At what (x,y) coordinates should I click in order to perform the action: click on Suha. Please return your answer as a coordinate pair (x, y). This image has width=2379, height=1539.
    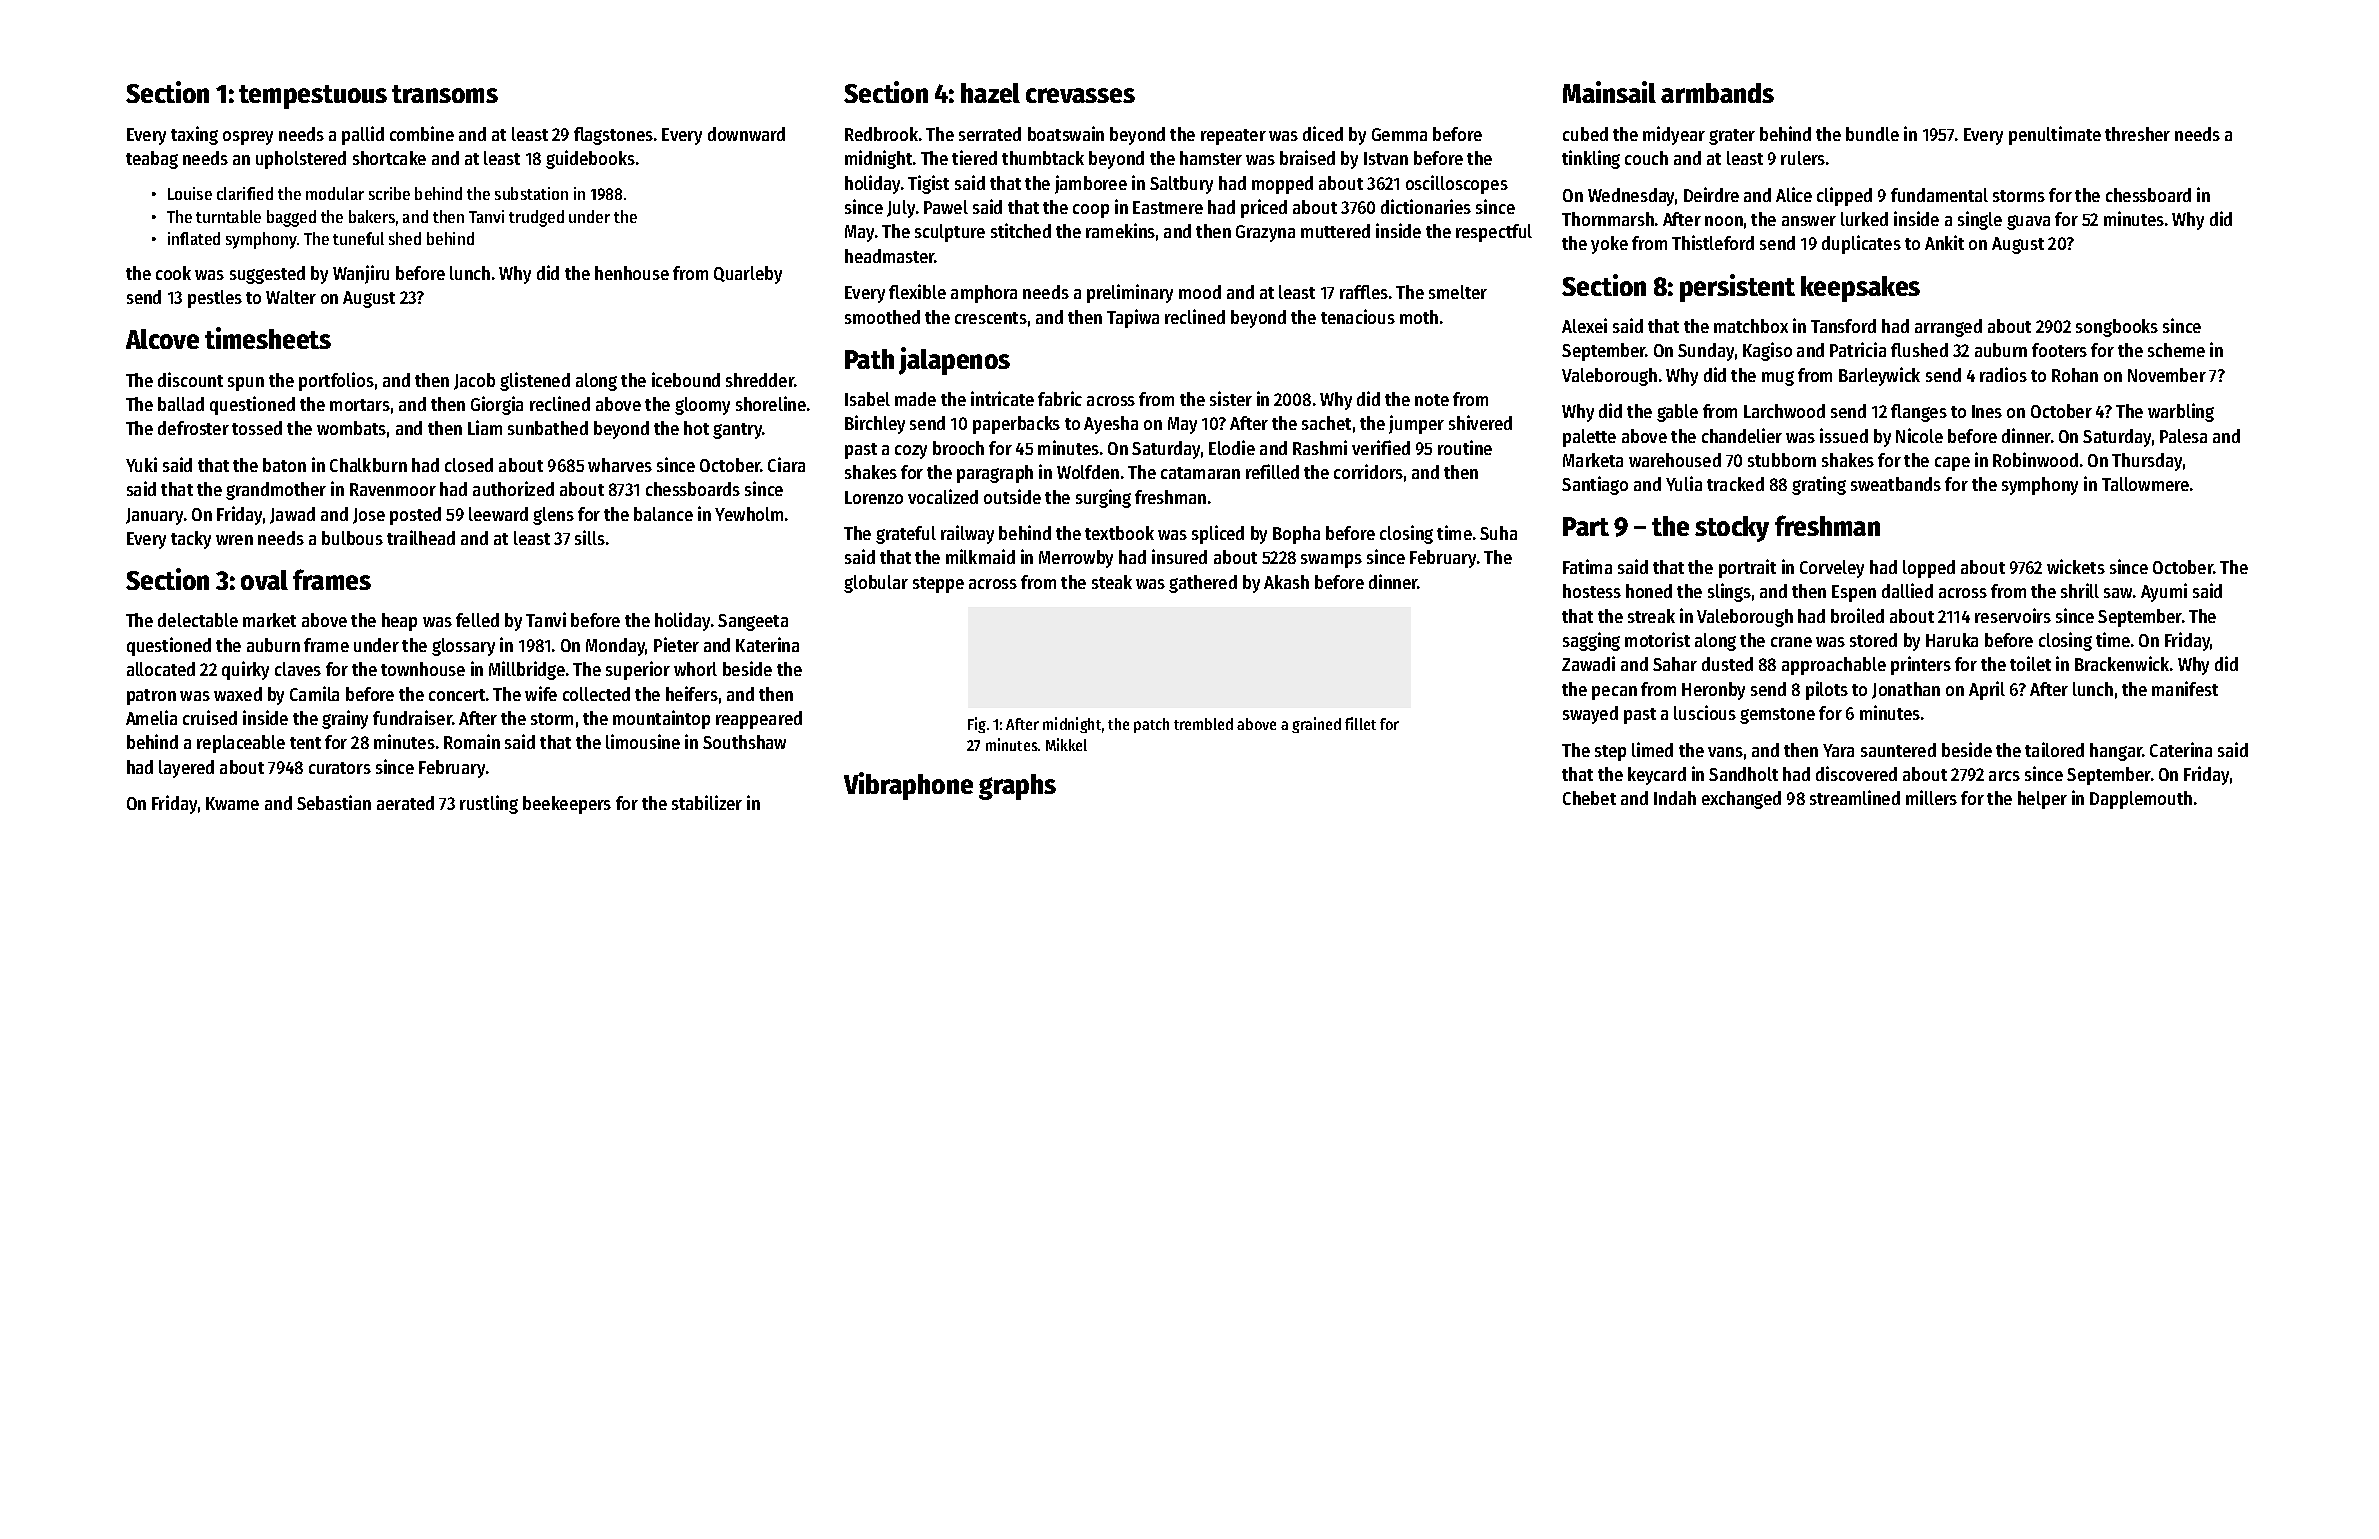
    Looking at the image, I should click on (1498, 533).
